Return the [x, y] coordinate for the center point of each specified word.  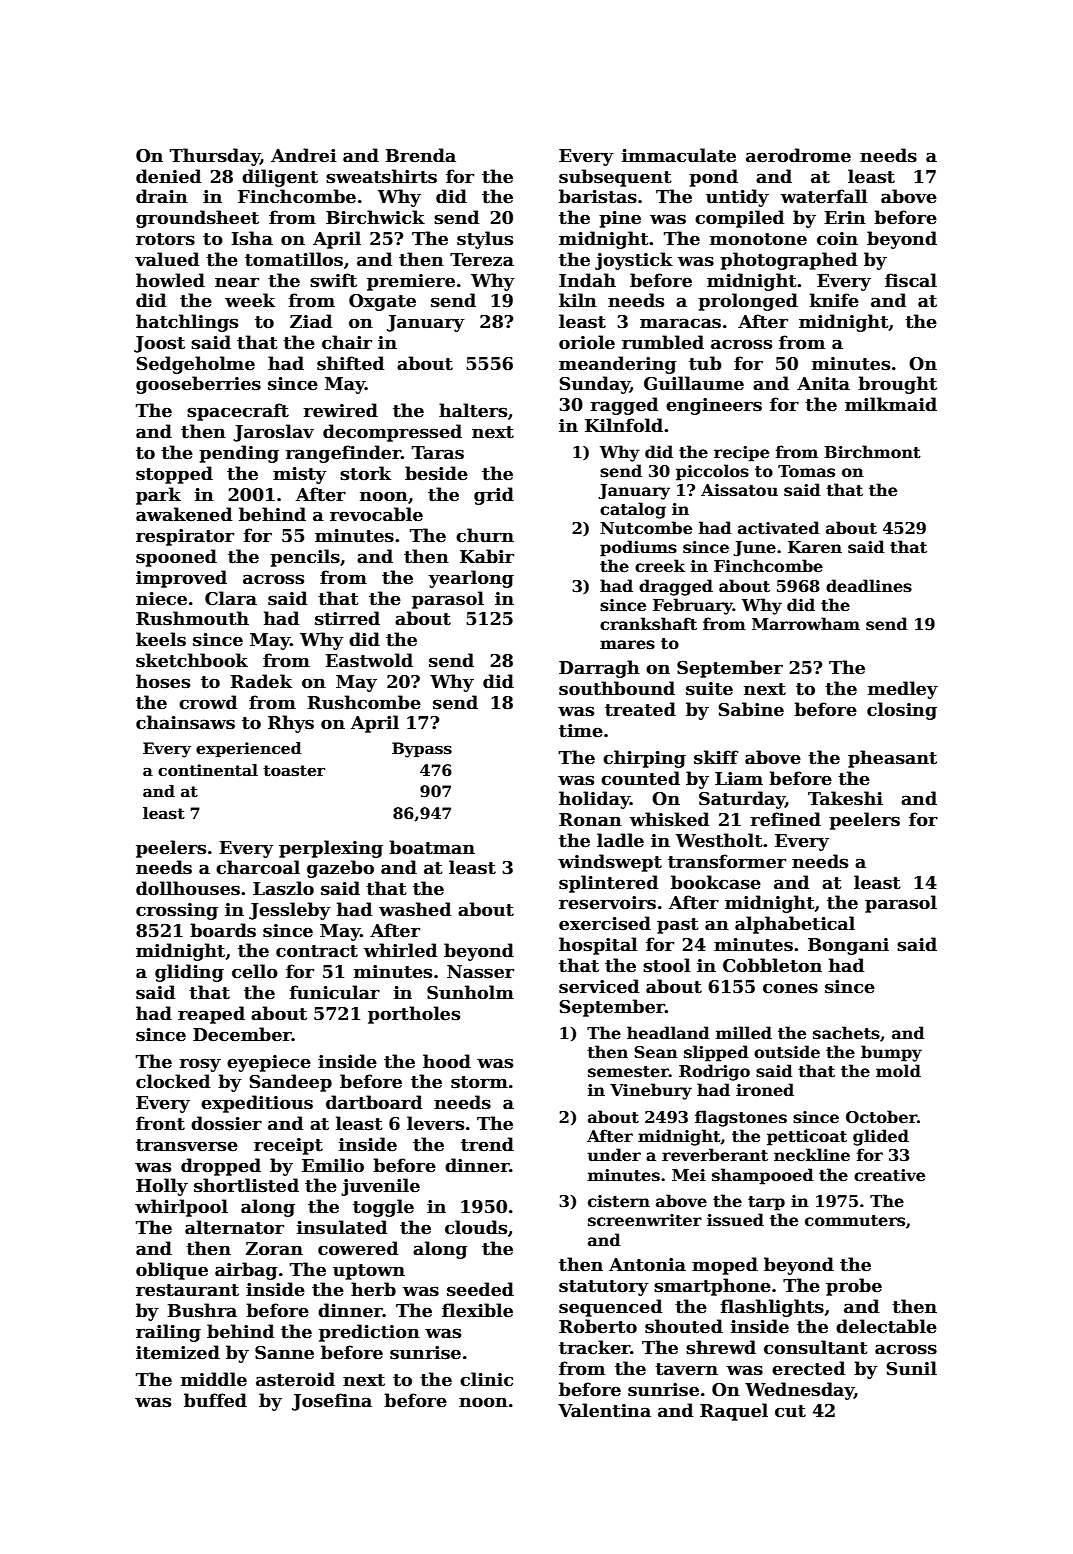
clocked [173, 1081]
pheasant [892, 759]
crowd [208, 702]
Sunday [595, 385]
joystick [634, 261]
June [754, 549]
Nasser [480, 972]
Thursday [215, 157]
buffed [215, 1400]
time [581, 731]
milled [744, 1033]
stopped [174, 475]
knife [834, 300]
